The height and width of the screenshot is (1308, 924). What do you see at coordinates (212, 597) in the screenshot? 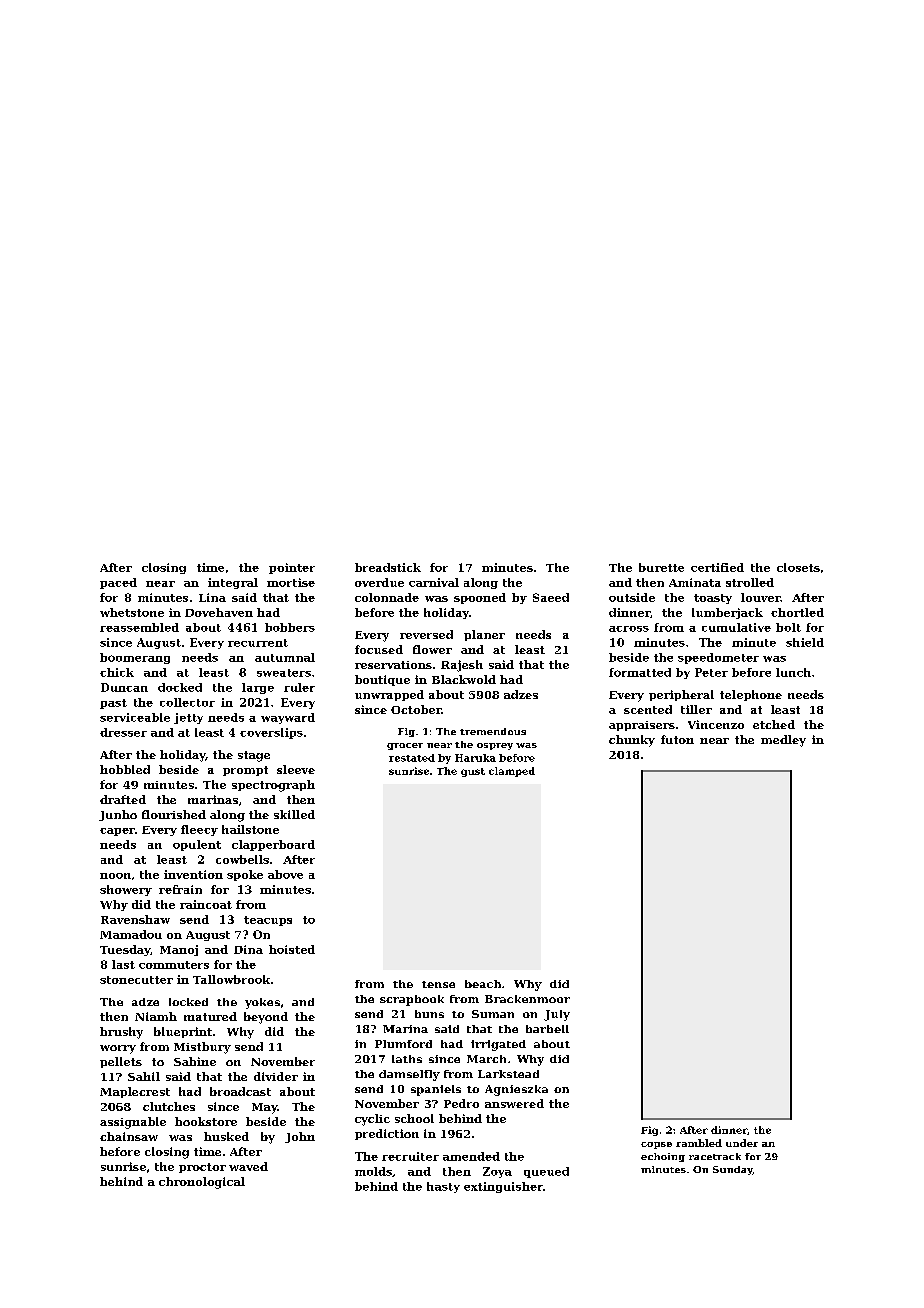
I see `Lina` at bounding box center [212, 597].
